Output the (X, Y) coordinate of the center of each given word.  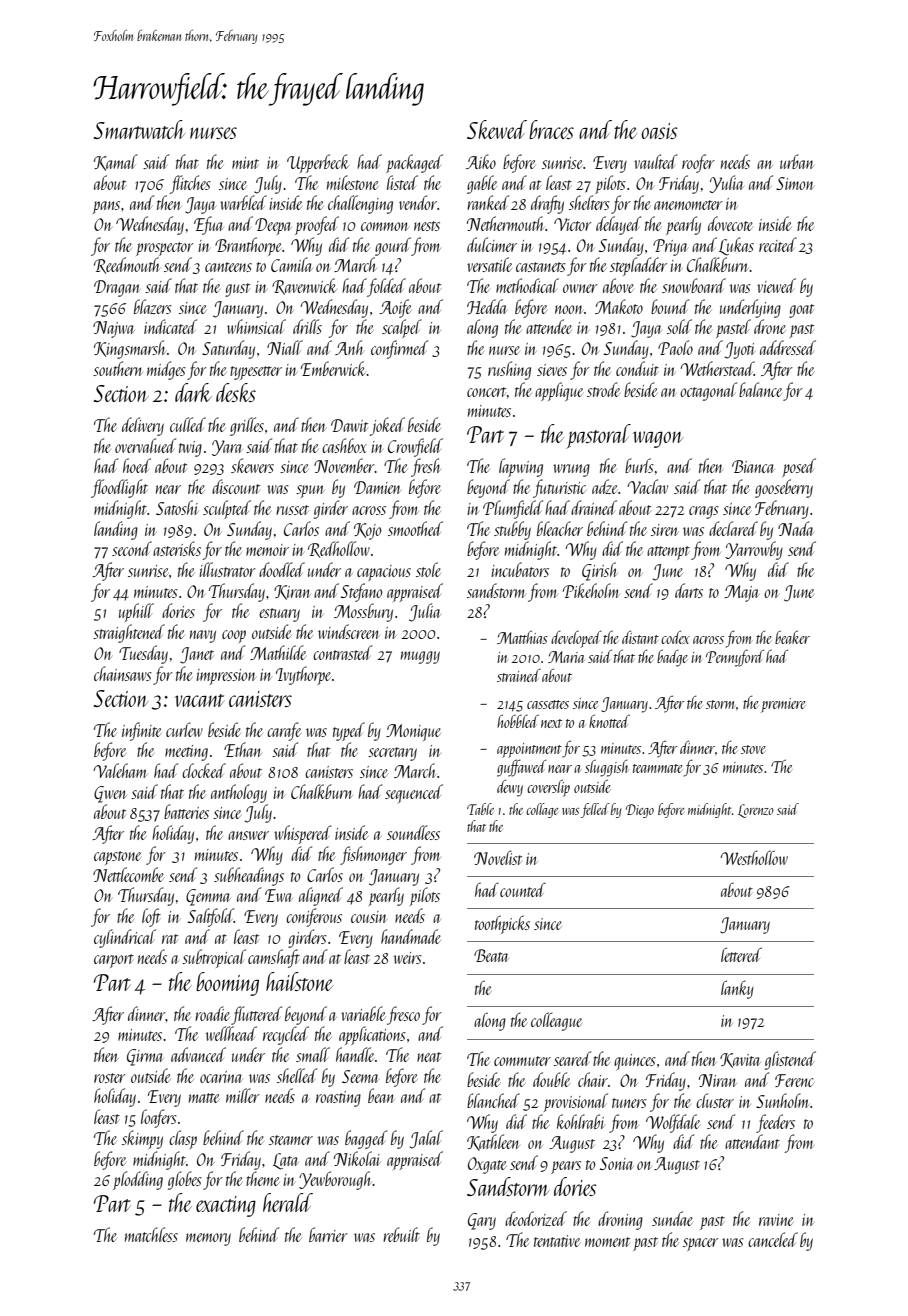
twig (190, 449)
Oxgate (487, 1165)
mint (245, 163)
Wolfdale (673, 1123)
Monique (413, 732)
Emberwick (334, 368)
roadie (212, 1013)
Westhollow (754, 857)
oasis (659, 131)
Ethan (243, 749)
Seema (360, 1076)
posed (799, 467)
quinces (635, 1062)
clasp (183, 1139)
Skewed (497, 129)
